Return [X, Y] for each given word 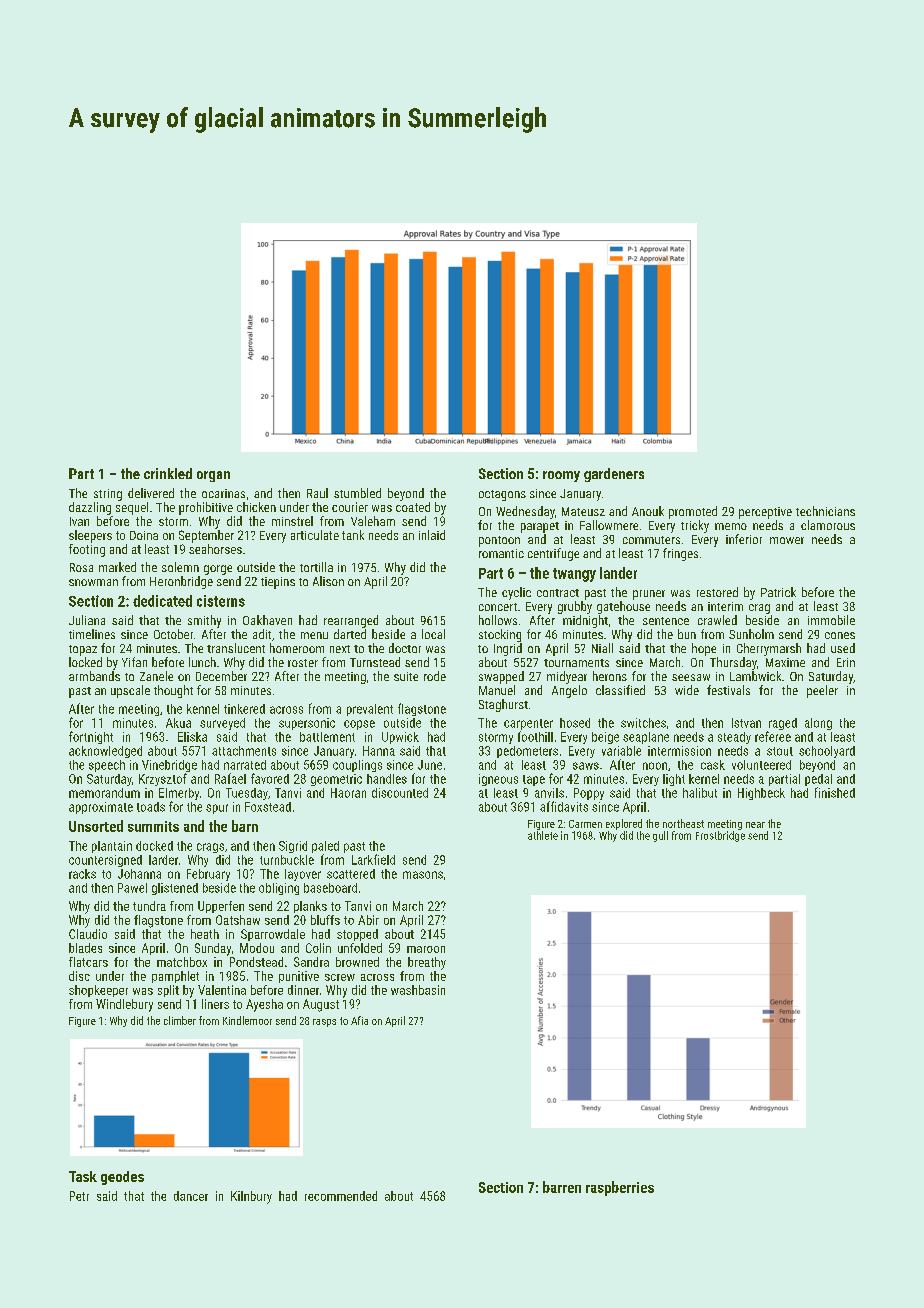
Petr [79, 1196]
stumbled [357, 493]
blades [85, 948]
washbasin [418, 990]
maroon [426, 949]
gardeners [614, 475]
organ [213, 476]
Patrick [778, 592]
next [340, 649]
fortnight [91, 737]
